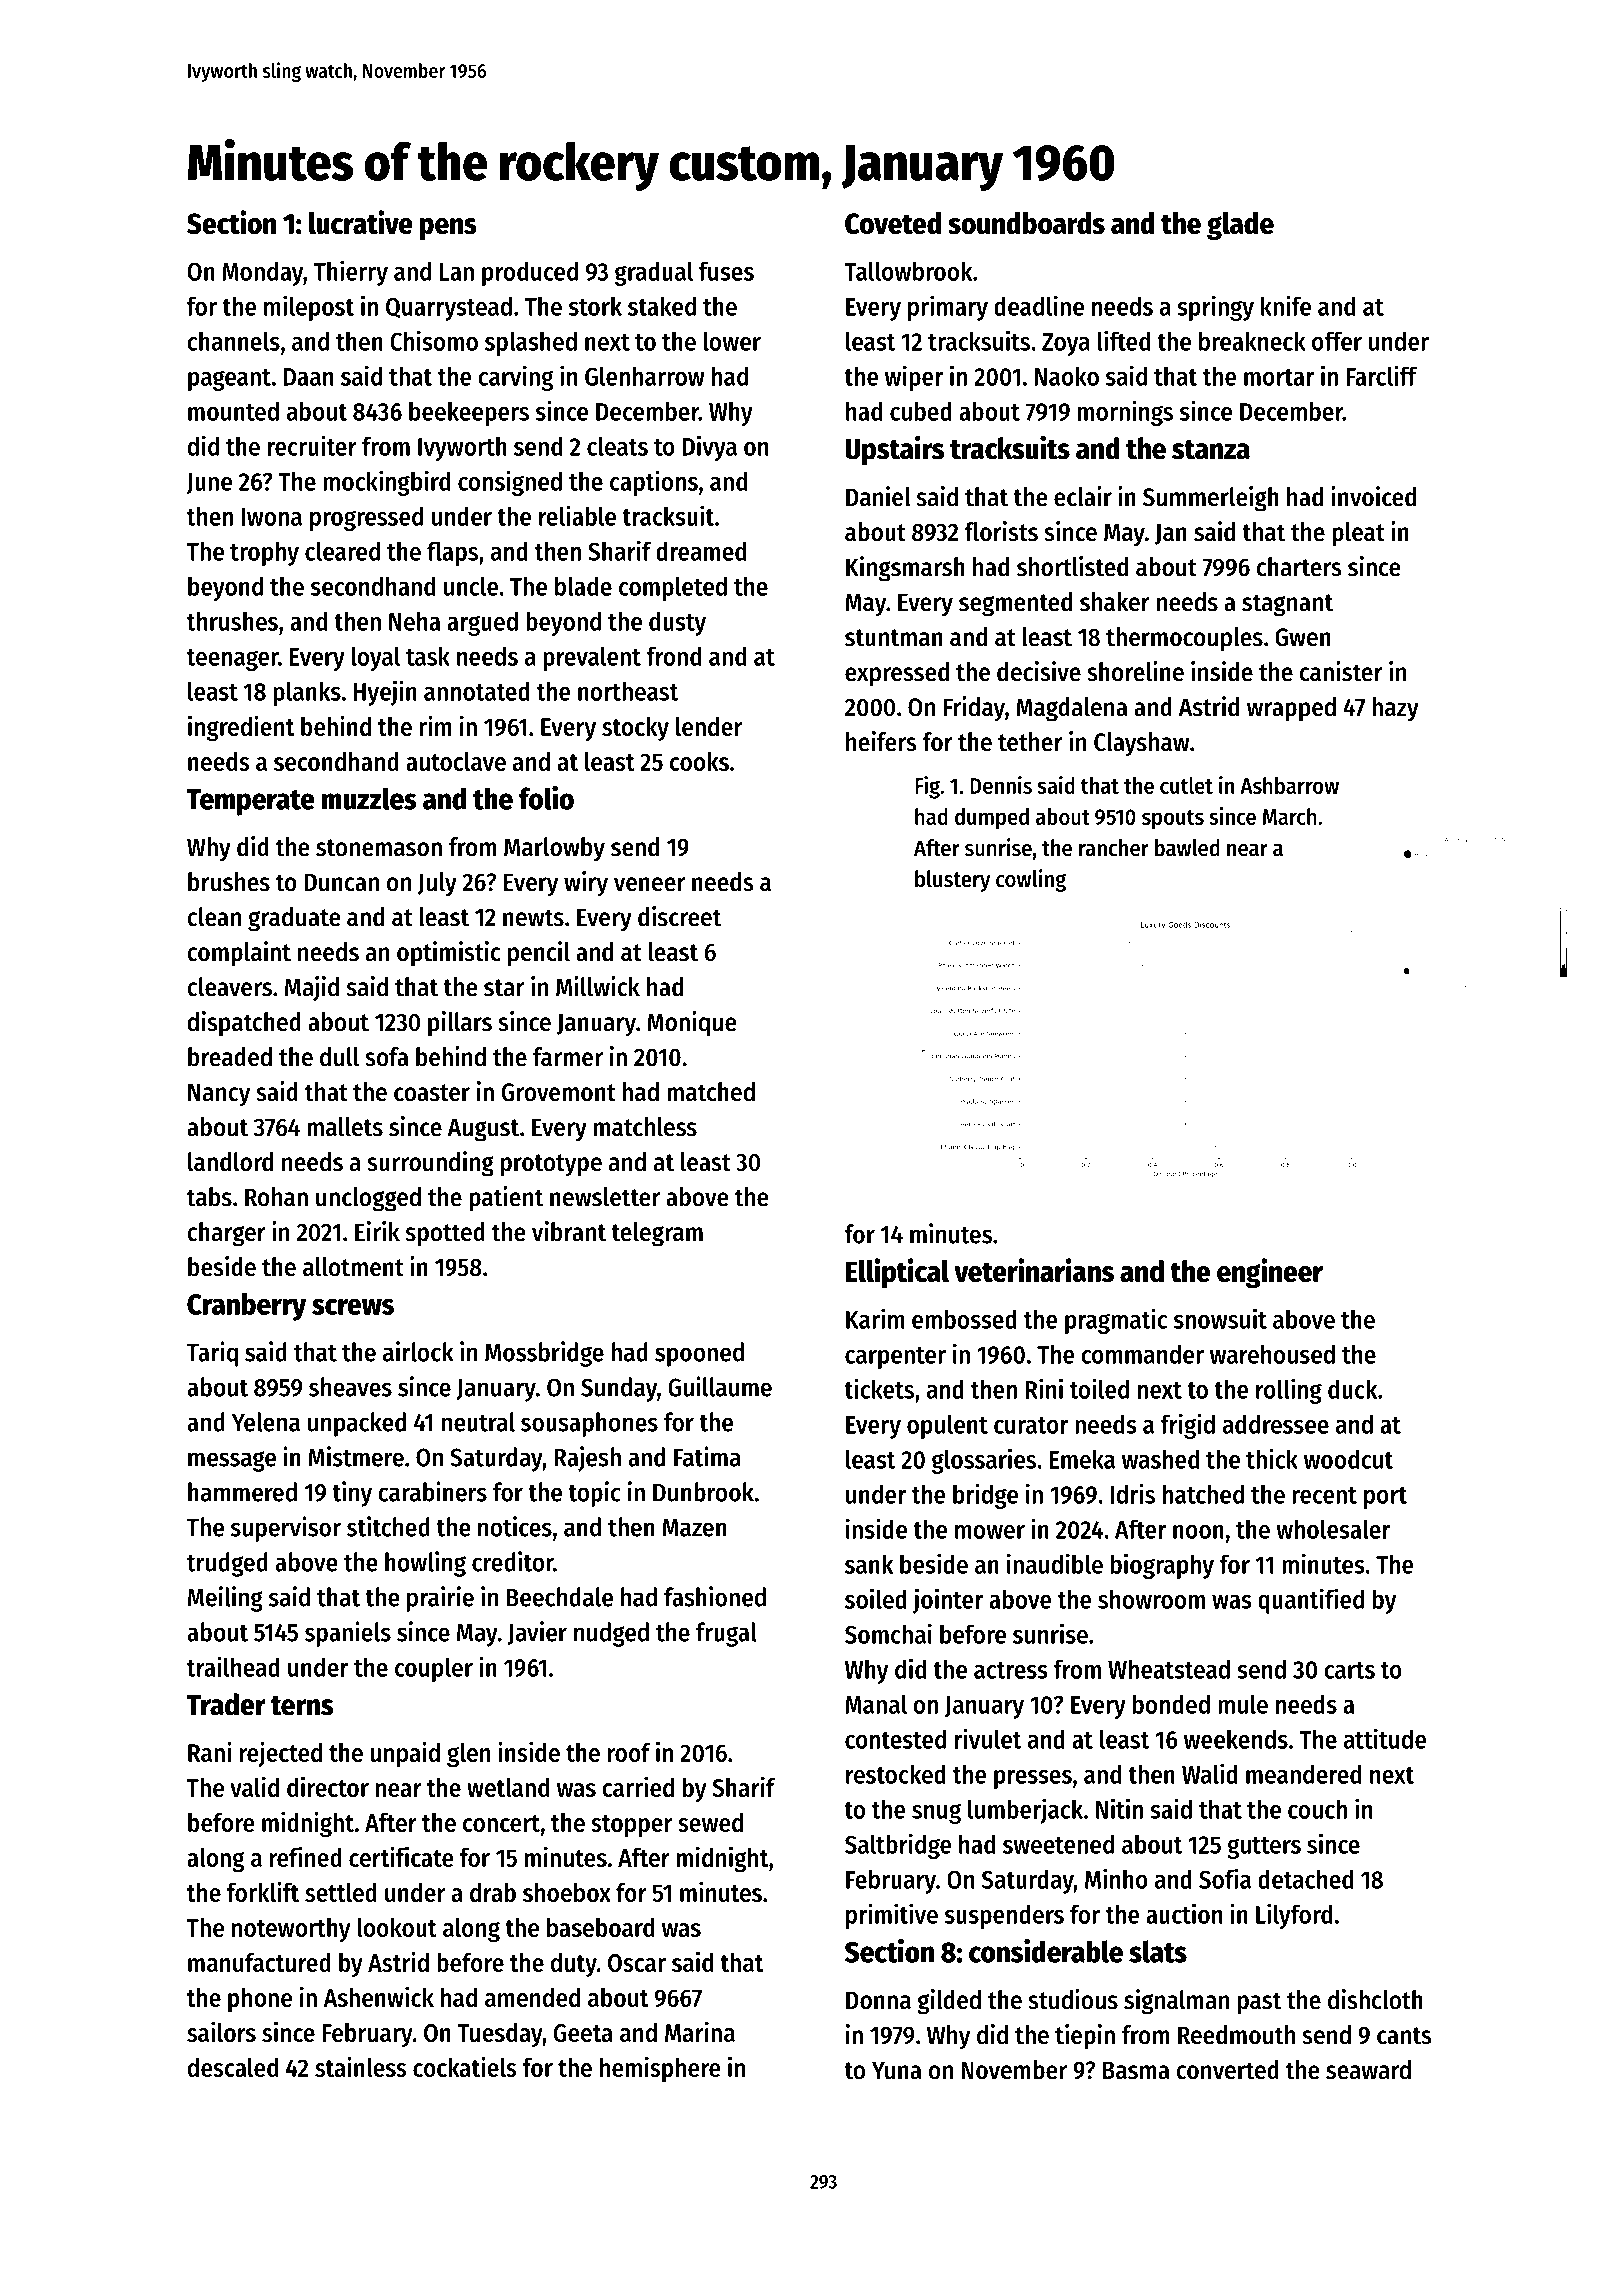 The image size is (1620, 2292). Describe the element at coordinates (1026, 223) in the image. I see `soundboards` at that location.
